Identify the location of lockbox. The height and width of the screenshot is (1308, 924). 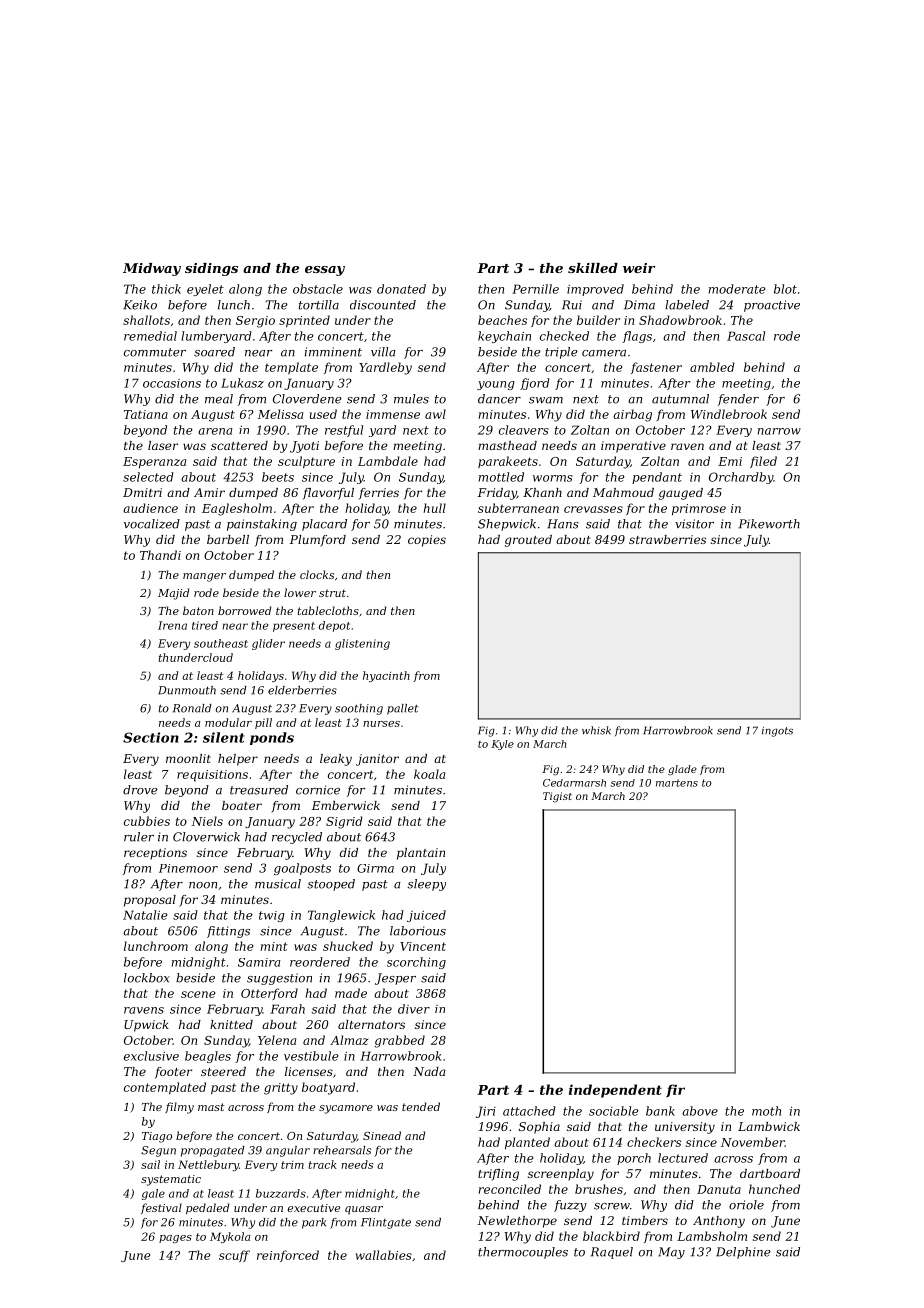
(147, 978).
